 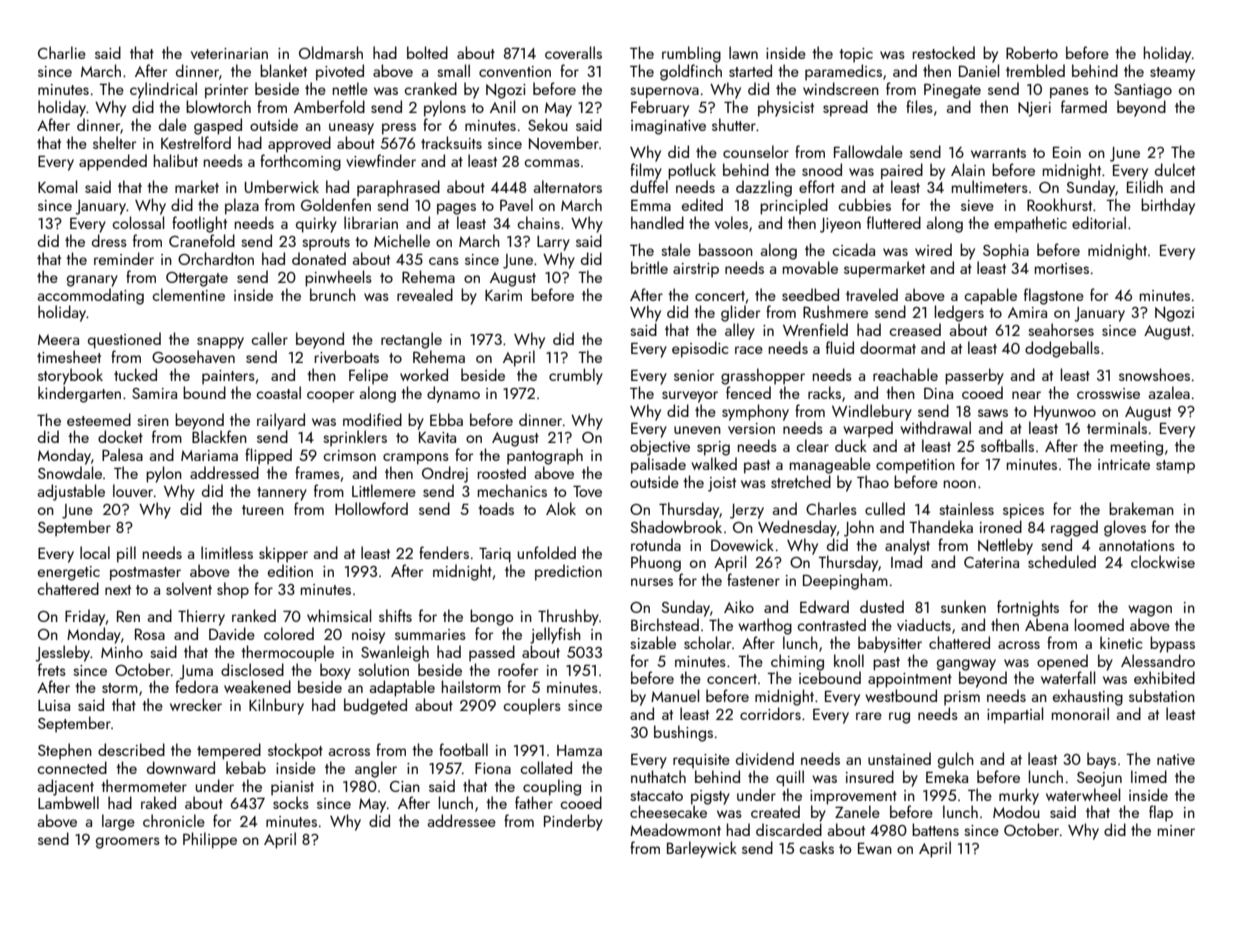 What do you see at coordinates (376, 769) in the image?
I see `angler` at bounding box center [376, 769].
